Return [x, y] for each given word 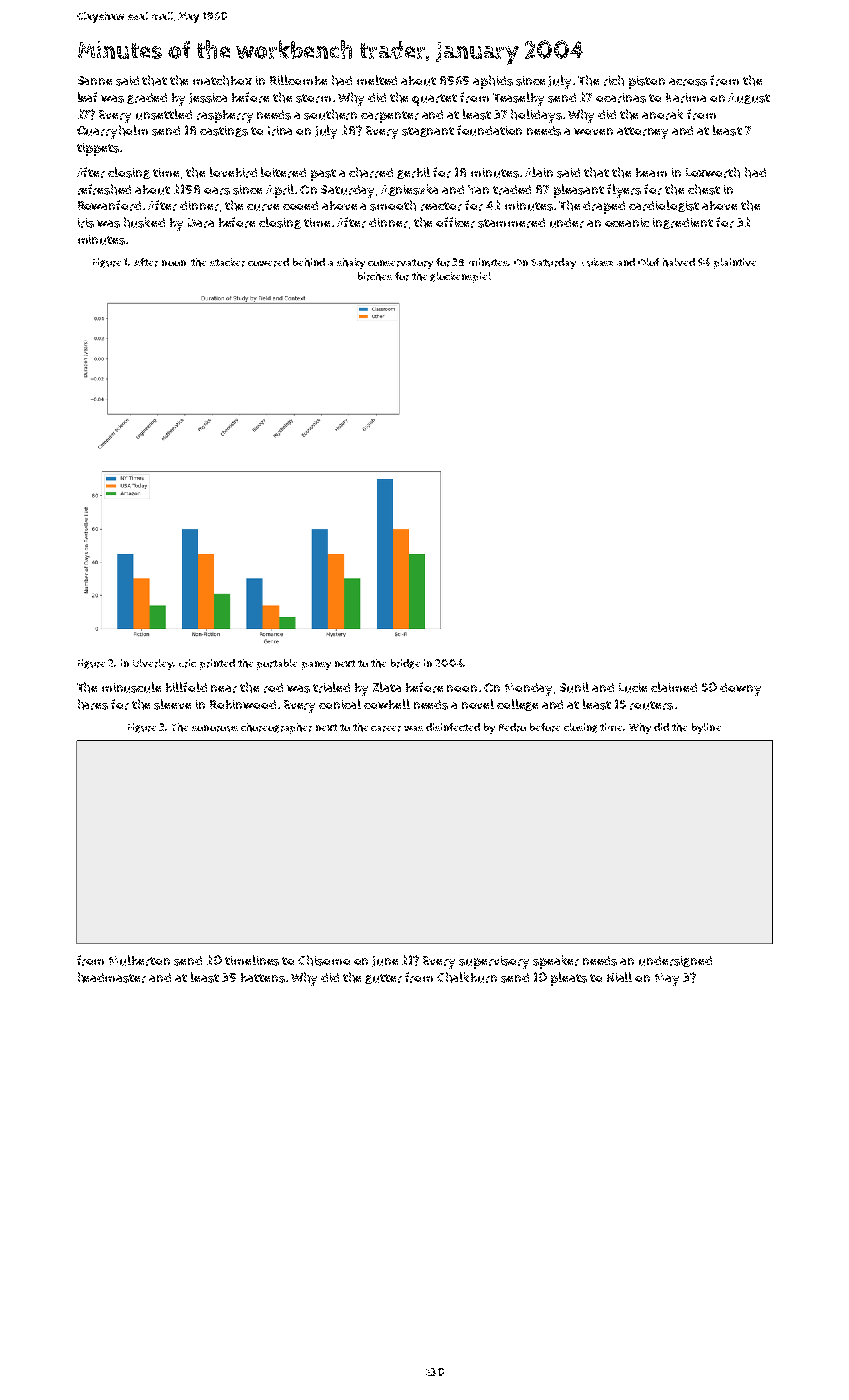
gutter [383, 979]
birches [375, 276]
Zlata [387, 687]
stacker [227, 262]
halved [679, 262]
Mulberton [139, 960]
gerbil [413, 173]
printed [217, 664]
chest [704, 189]
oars [217, 191]
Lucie [633, 688]
